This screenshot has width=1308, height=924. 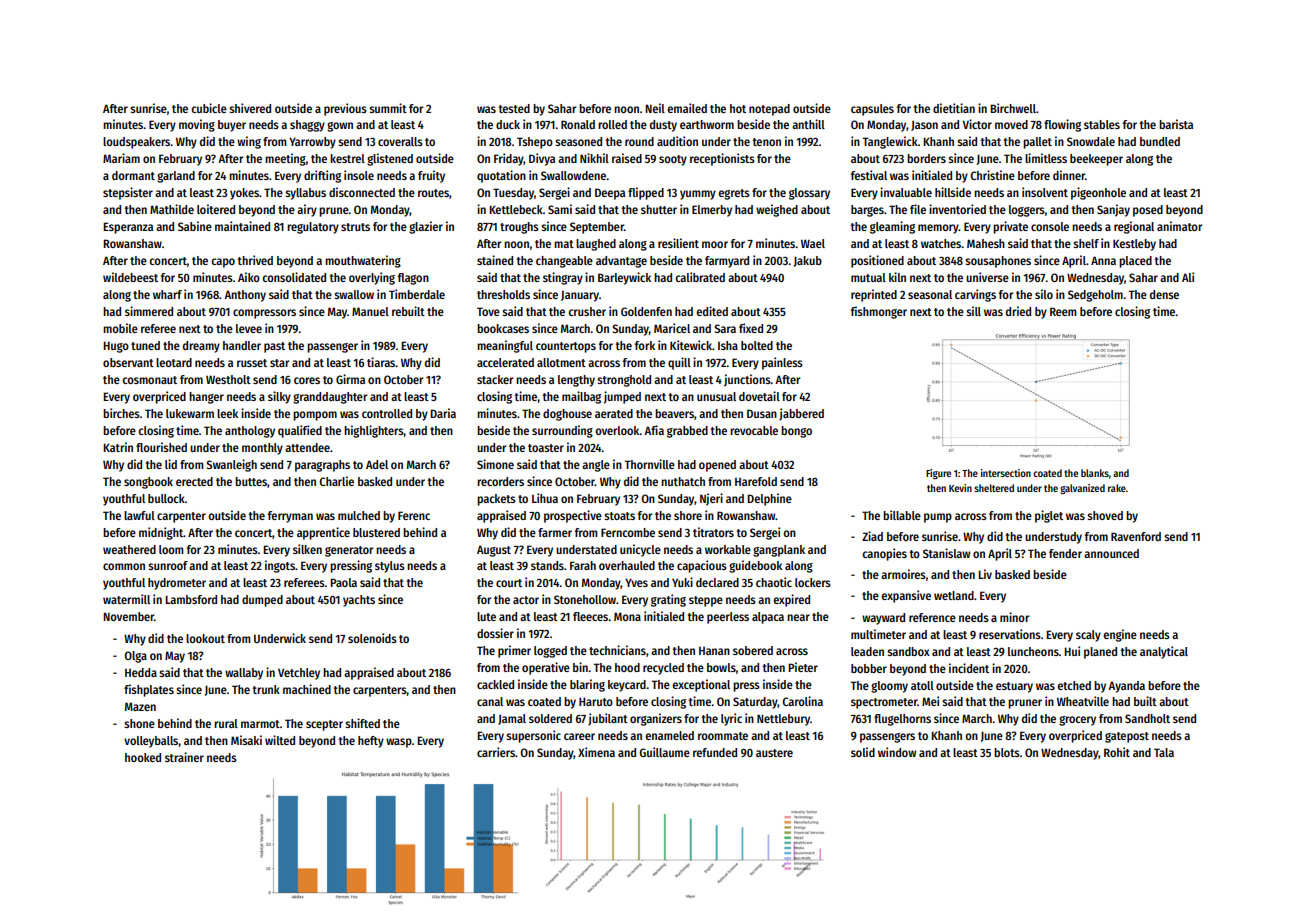 I want to click on Hugo, so click(x=116, y=347).
